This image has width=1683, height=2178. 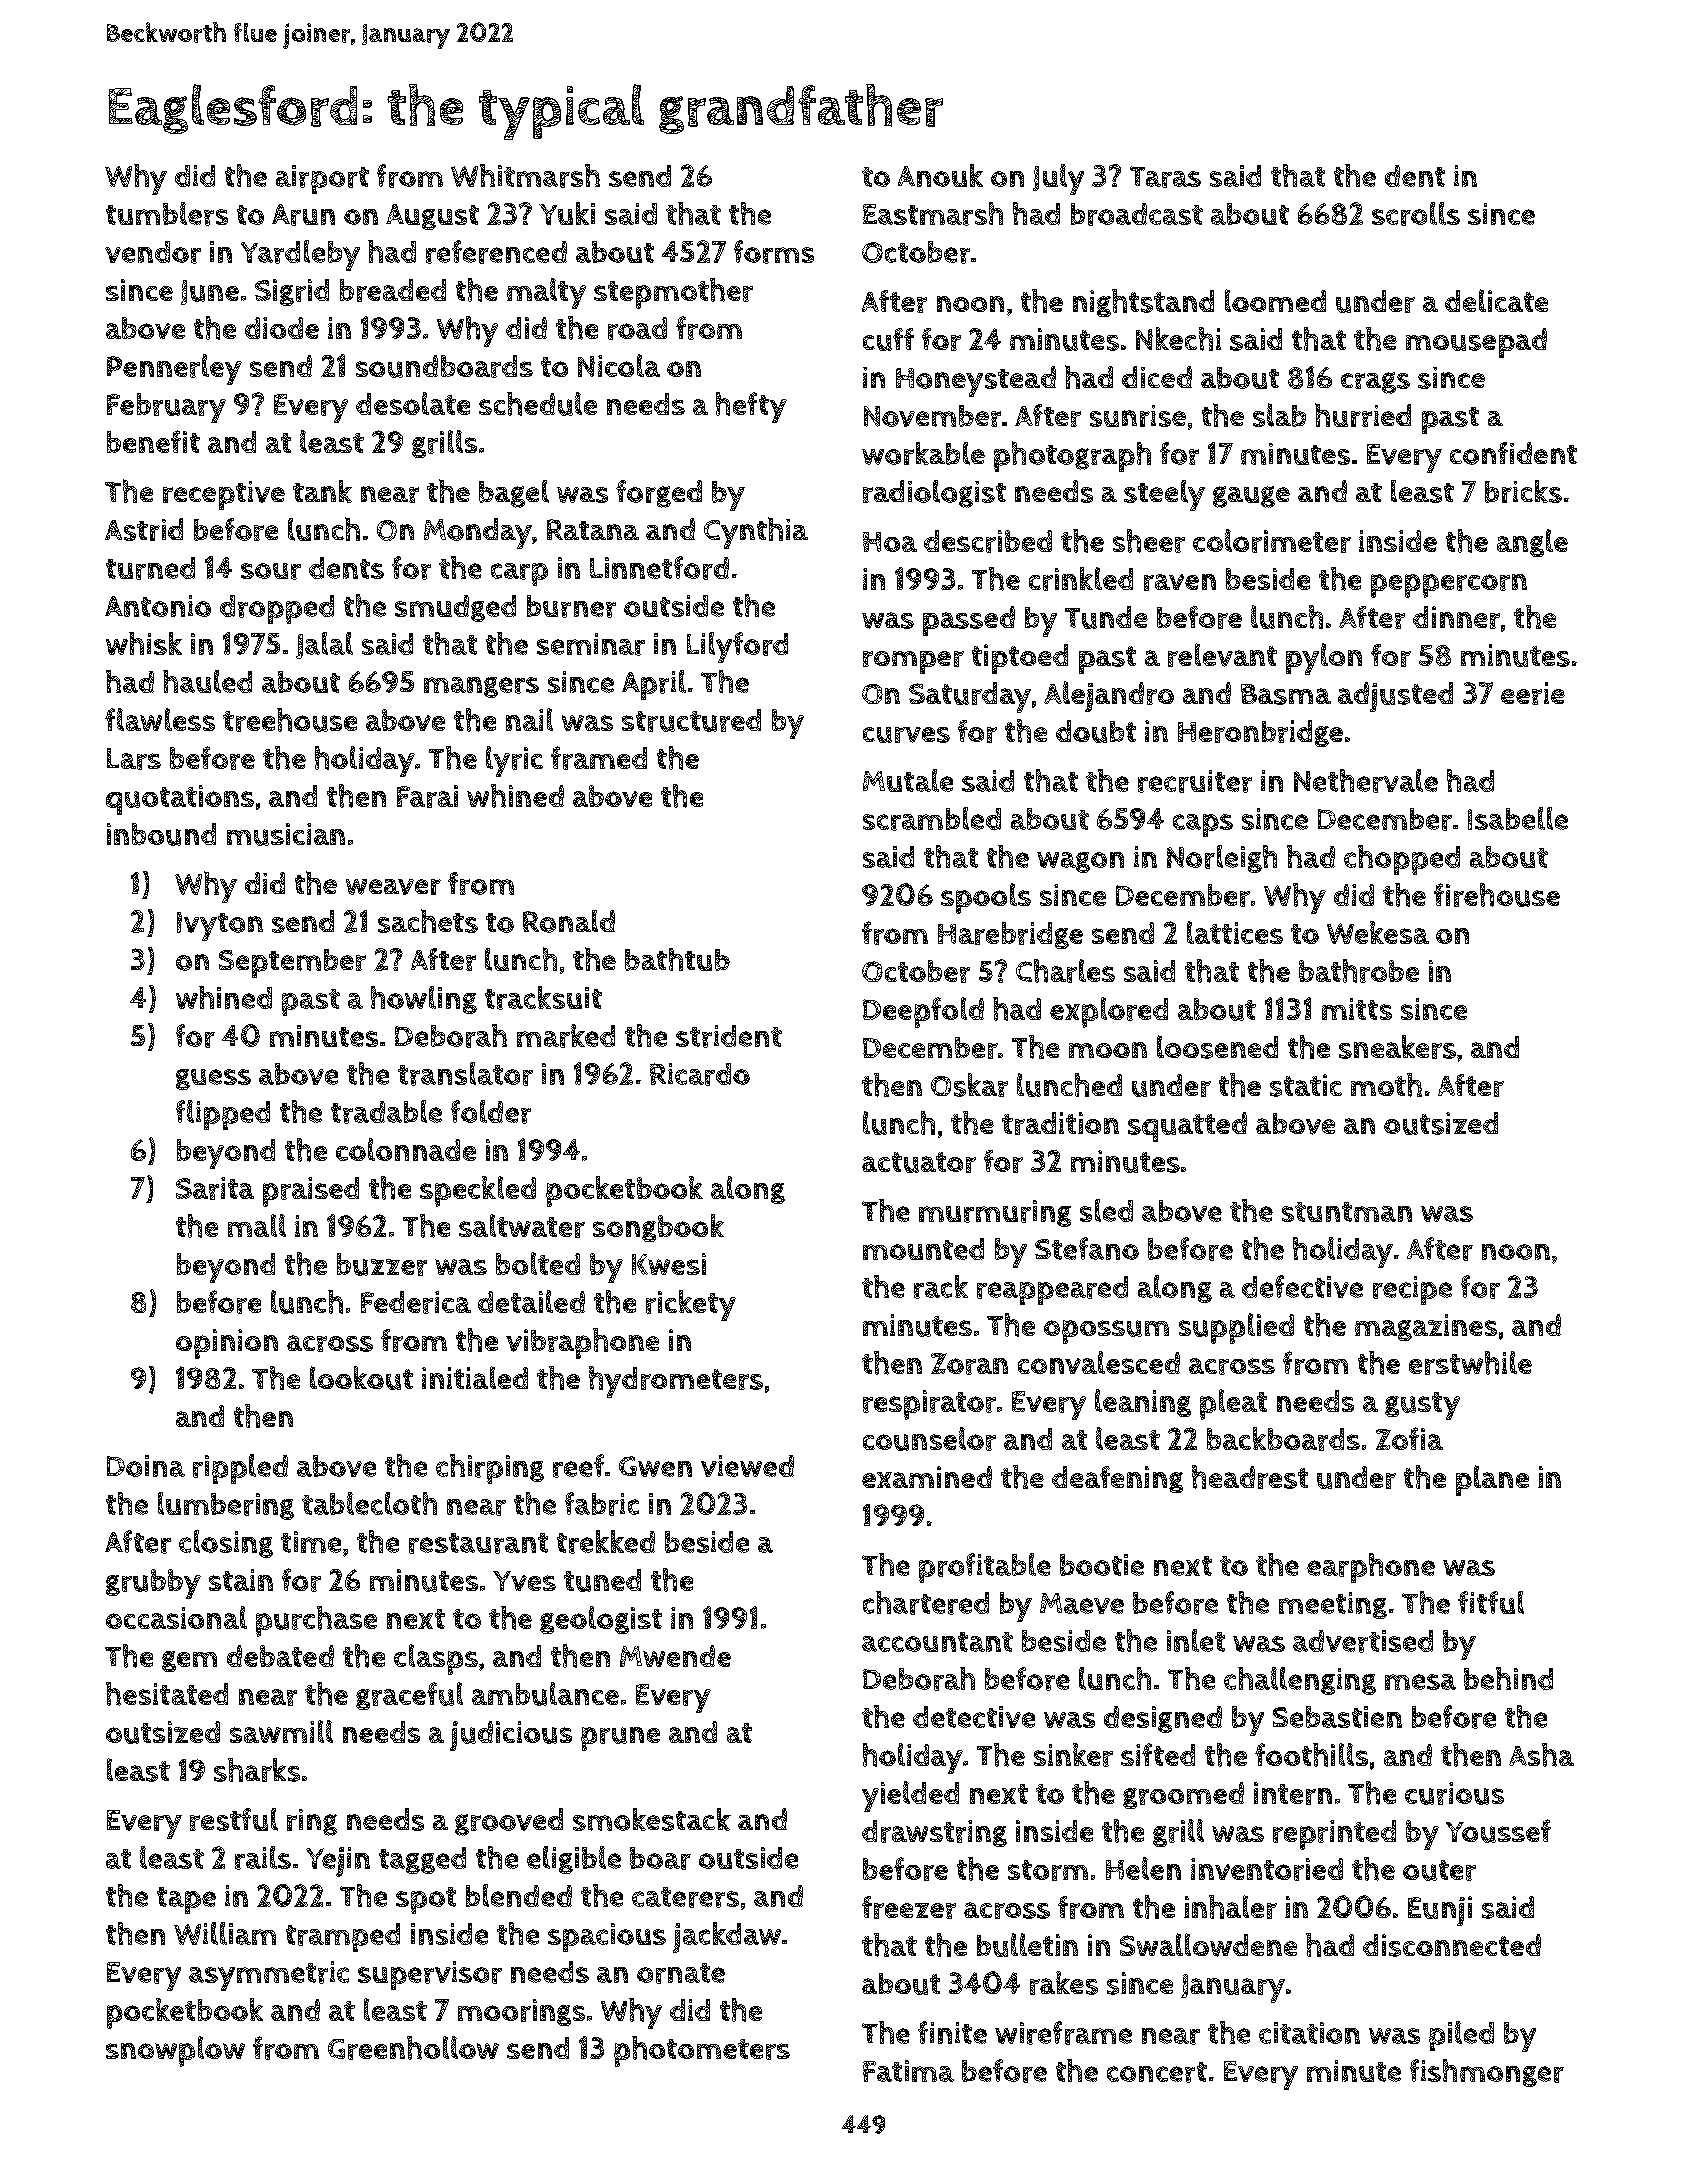 I want to click on photometers, so click(x=702, y=2051).
